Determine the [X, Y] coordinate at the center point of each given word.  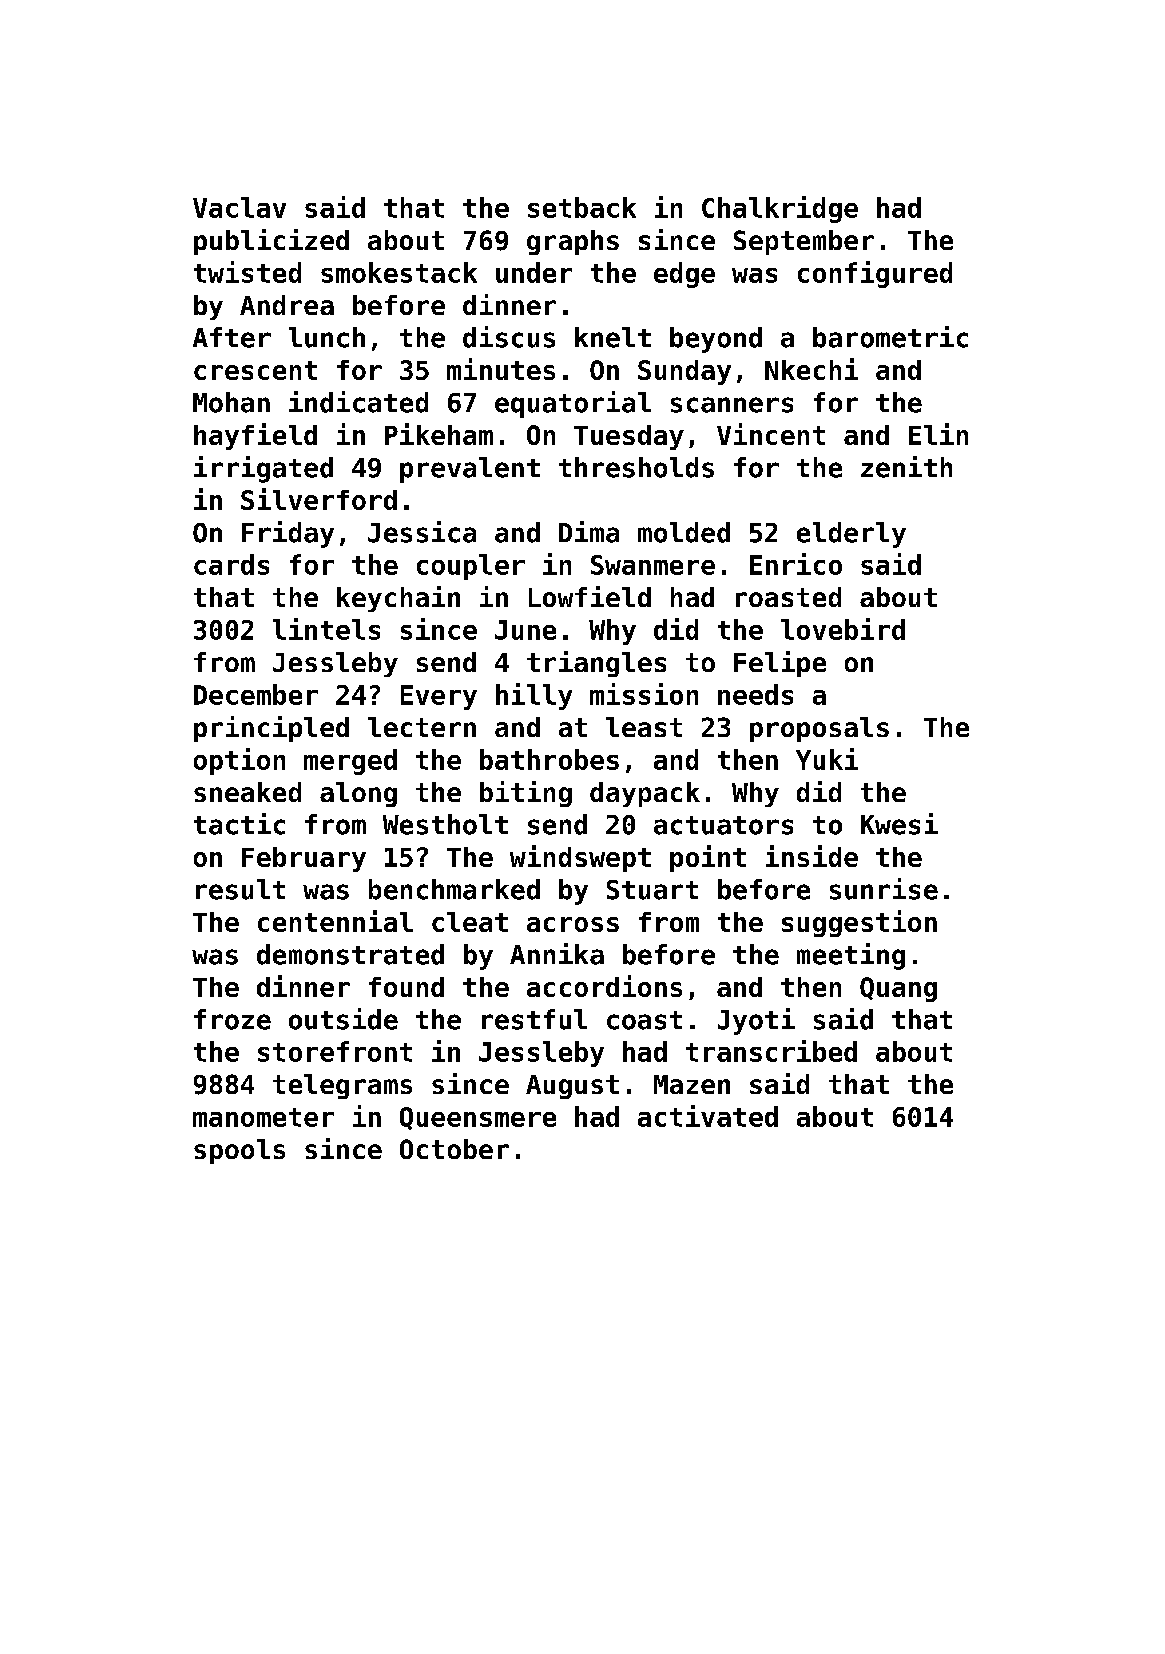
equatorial [573, 404]
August [572, 1087]
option [239, 761]
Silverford [319, 499]
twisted [247, 272]
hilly [534, 696]
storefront [335, 1051]
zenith [906, 467]
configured [875, 274]
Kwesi [899, 824]
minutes [501, 369]
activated [708, 1116]
